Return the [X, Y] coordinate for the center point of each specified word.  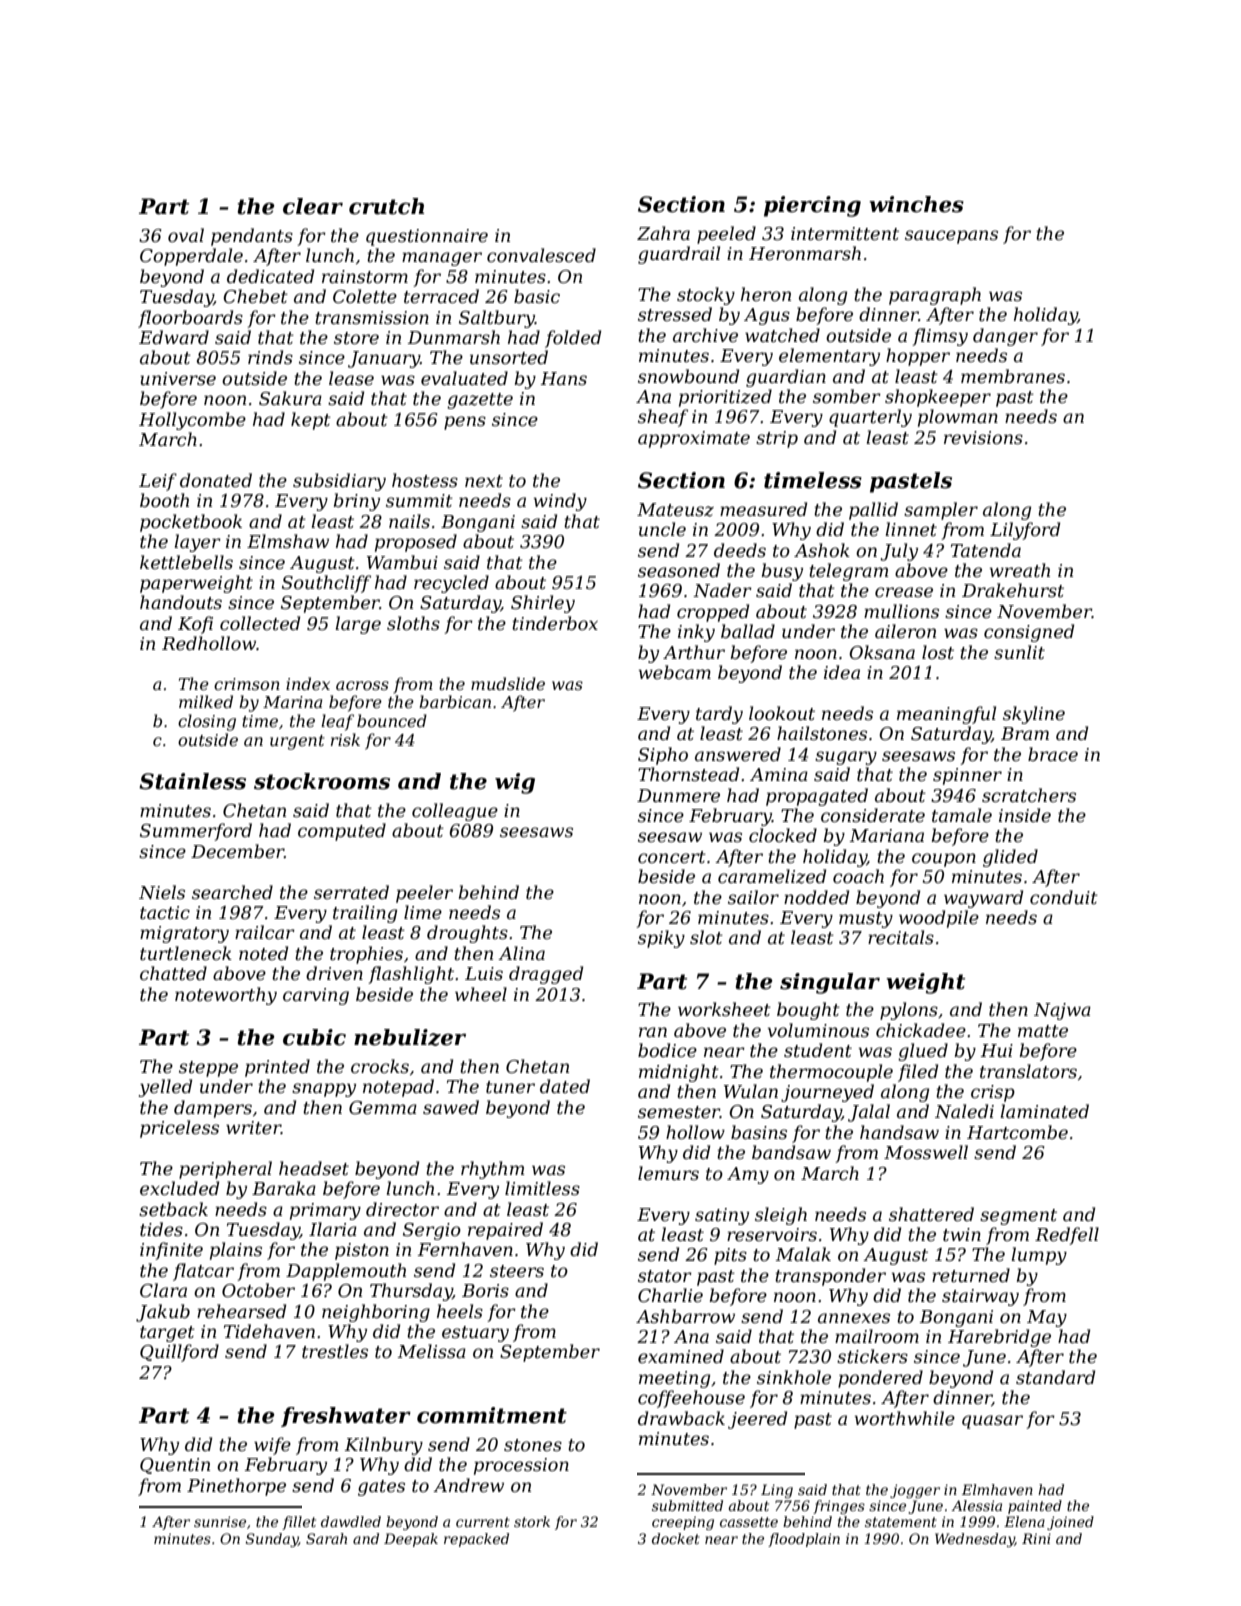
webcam [675, 672]
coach [858, 876]
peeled [726, 235]
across [362, 685]
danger [1005, 337]
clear [313, 206]
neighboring [376, 1313]
